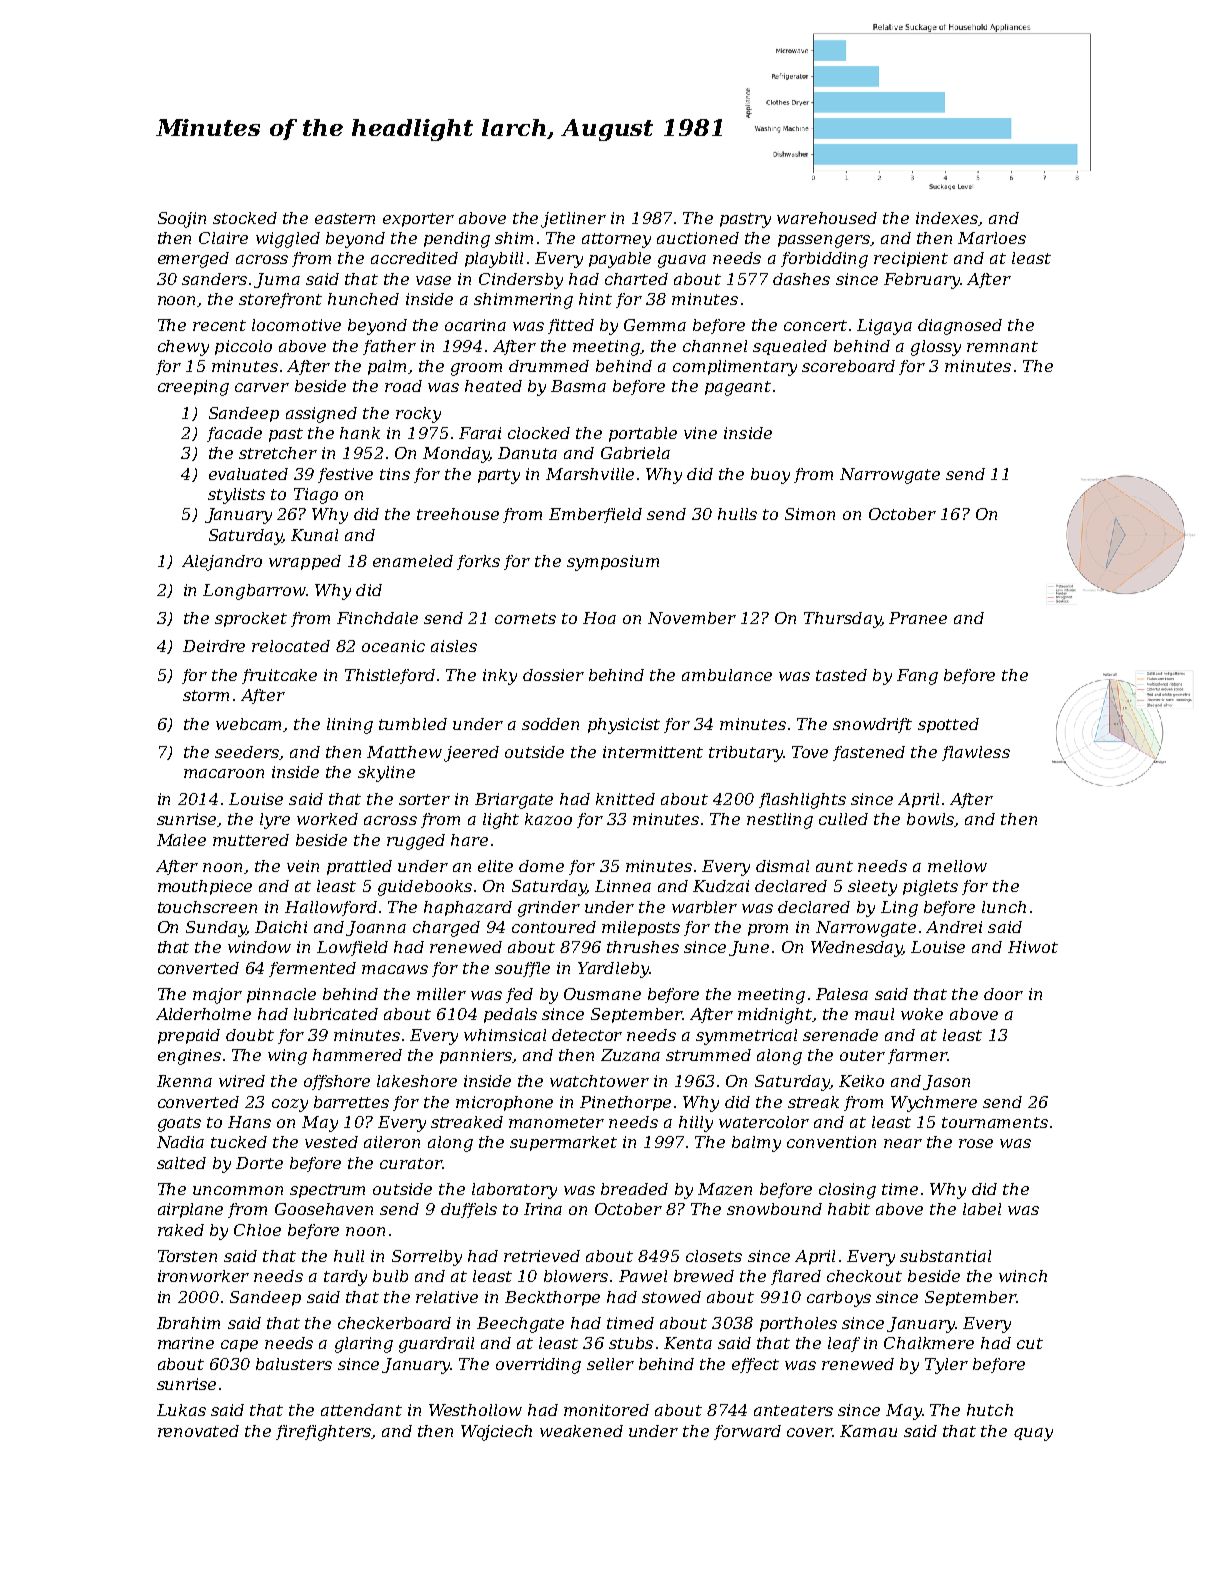 The width and height of the screenshot is (1216, 1573). I want to click on salted, so click(181, 1163).
